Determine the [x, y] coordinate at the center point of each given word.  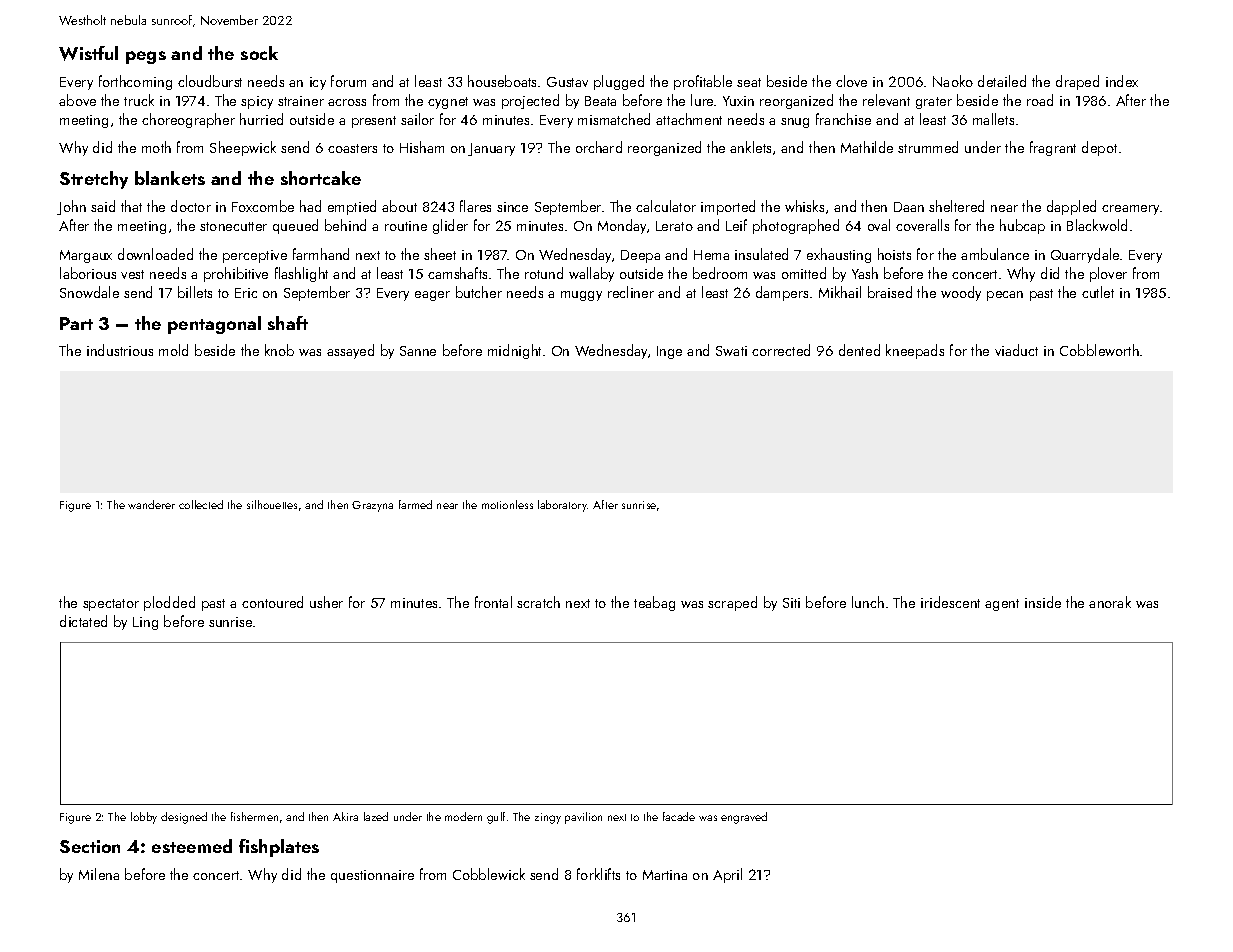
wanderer [151, 504]
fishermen [254, 816]
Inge [669, 352]
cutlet [1098, 292]
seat [749, 82]
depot [1099, 148]
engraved [744, 818]
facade [679, 816]
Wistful [88, 53]
